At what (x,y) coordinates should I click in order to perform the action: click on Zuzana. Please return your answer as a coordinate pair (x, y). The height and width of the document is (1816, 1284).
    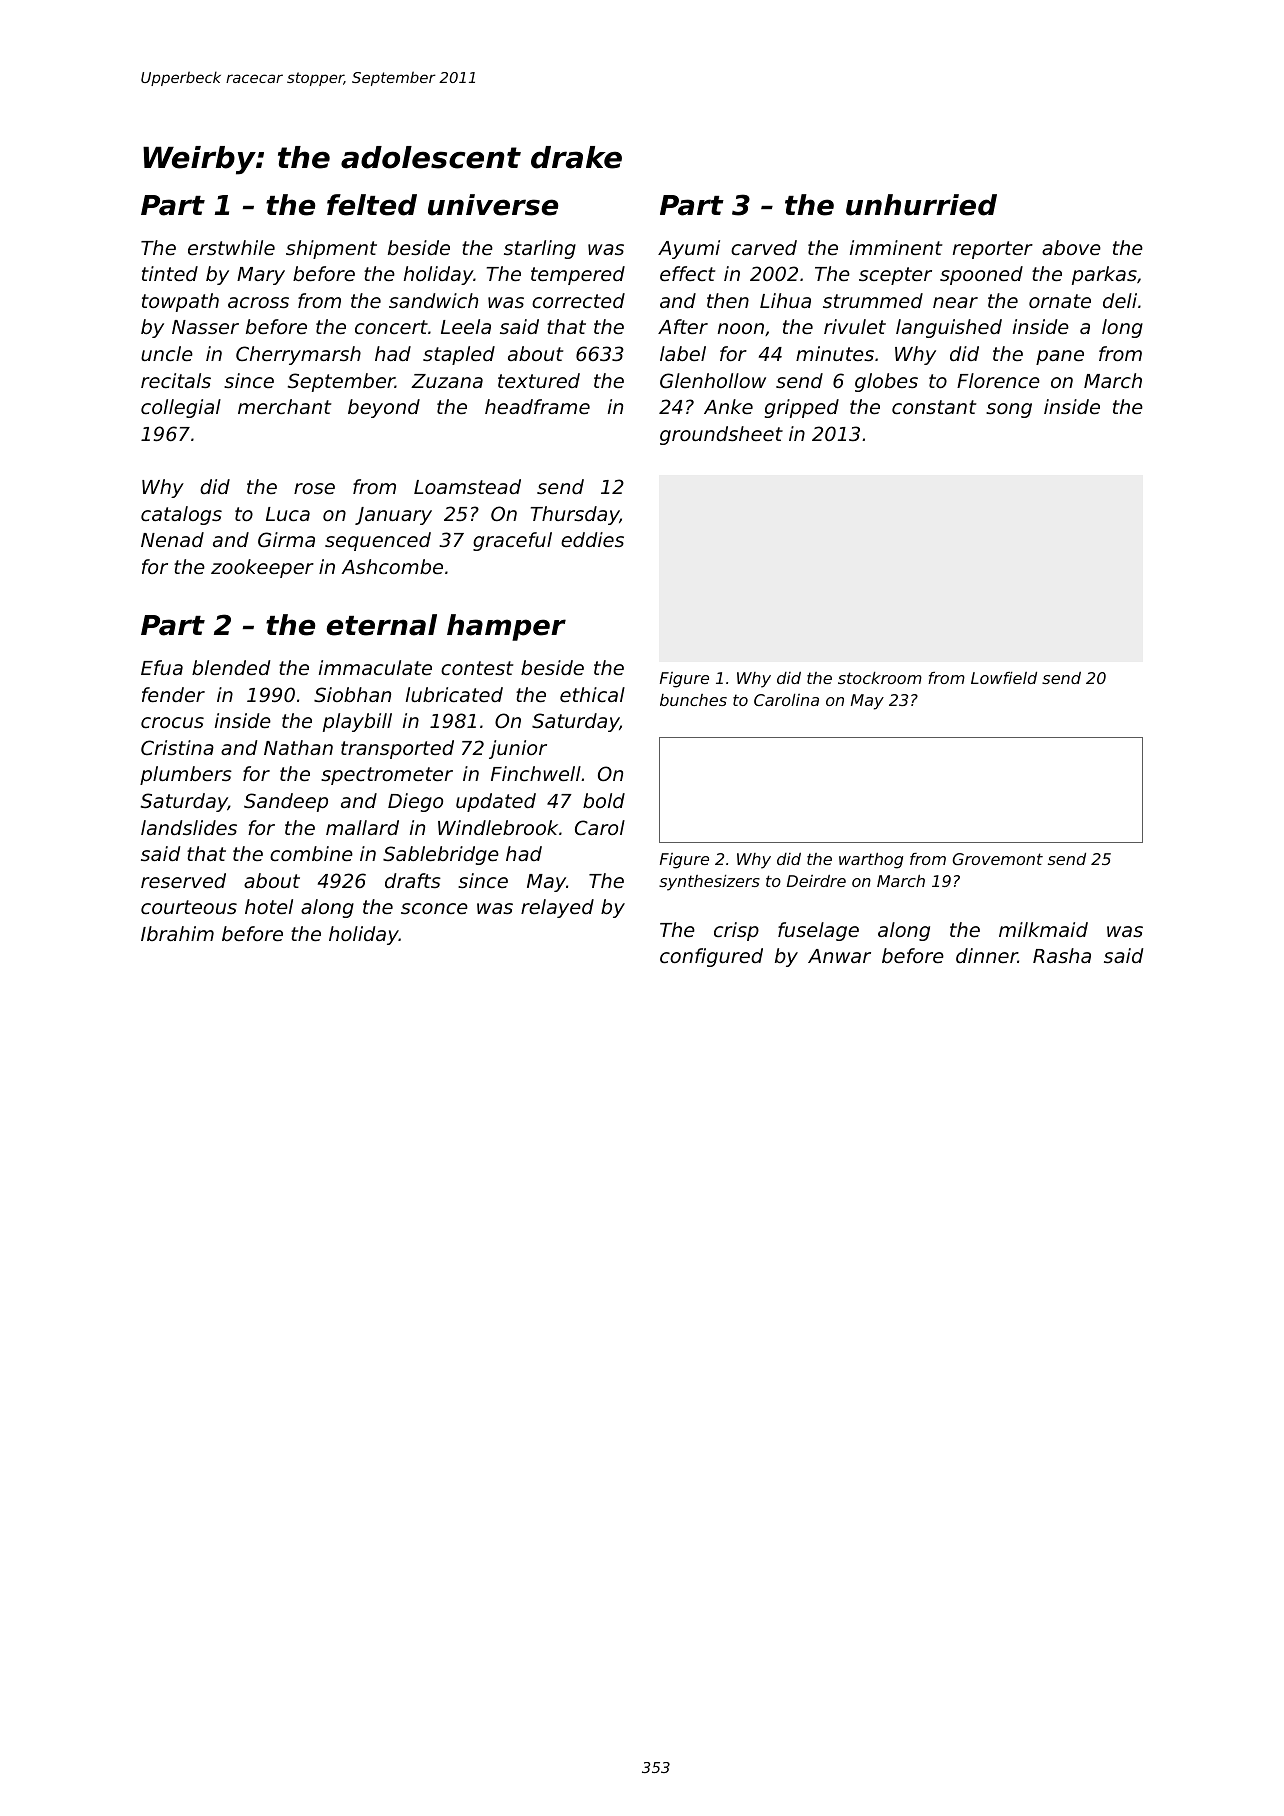
    Looking at the image, I should click on (447, 381).
